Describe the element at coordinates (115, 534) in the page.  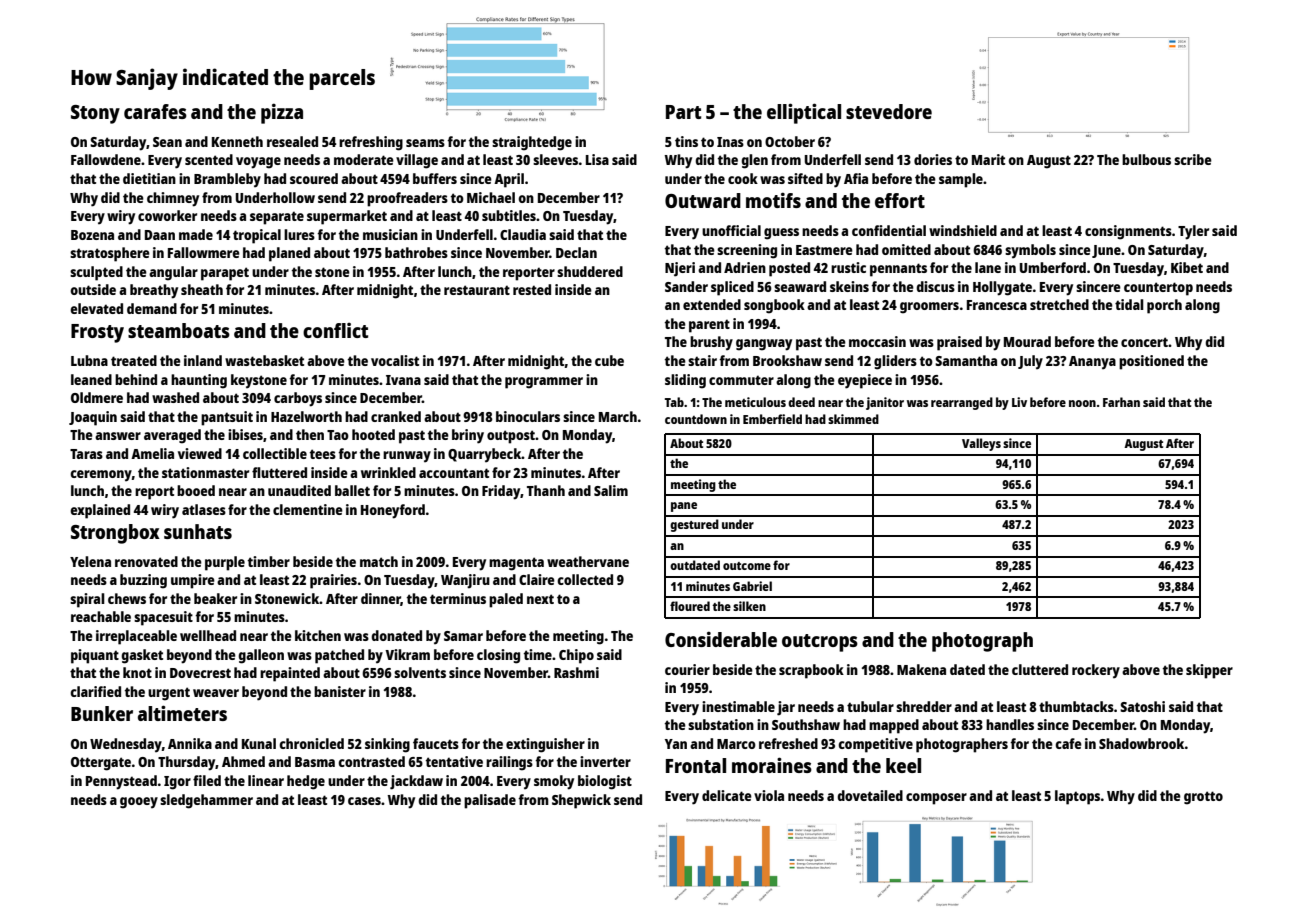
I see `Strongbox` at that location.
